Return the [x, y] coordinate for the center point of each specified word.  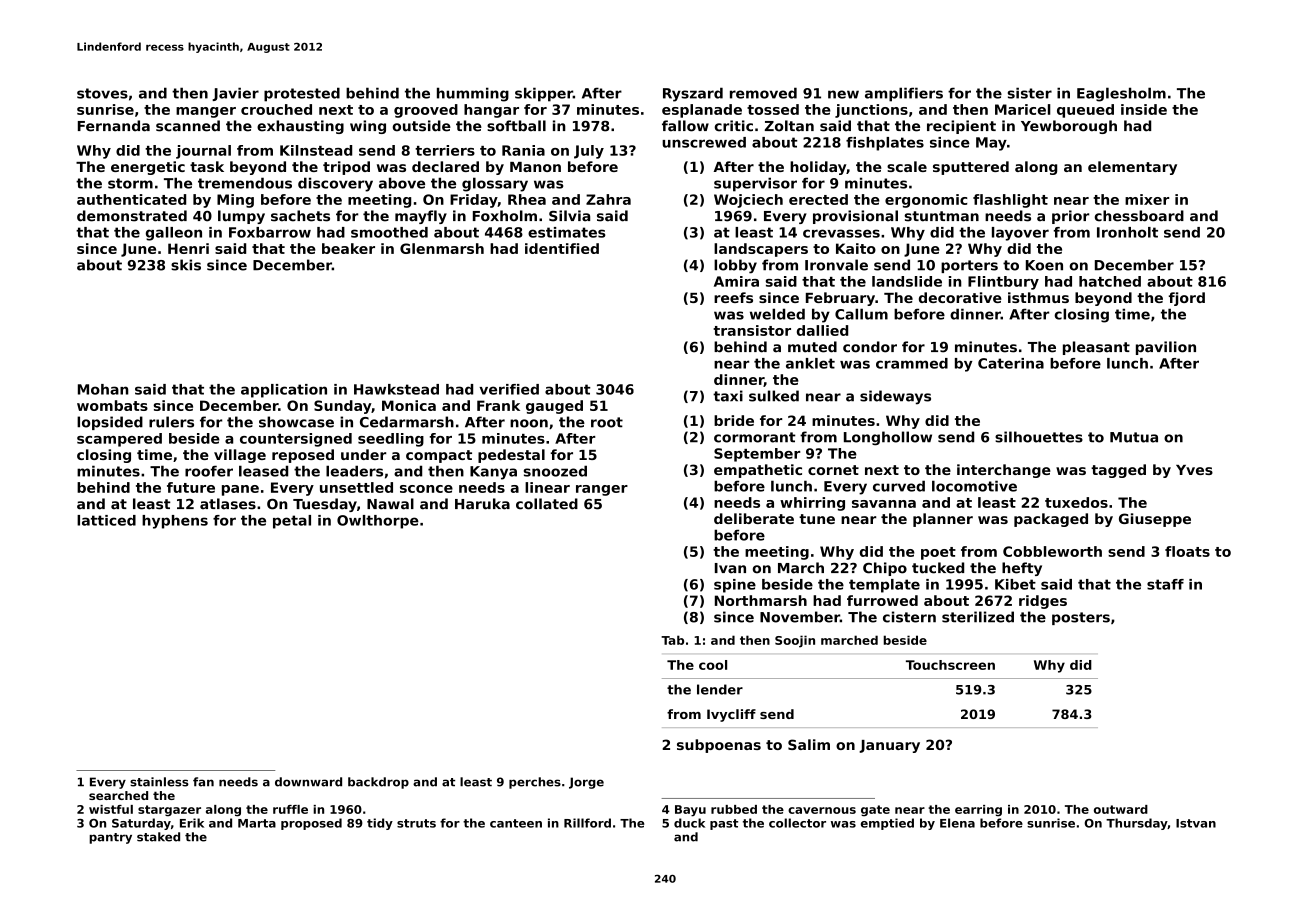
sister [1030, 93]
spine [735, 586]
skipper [544, 94]
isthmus [1038, 297]
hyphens [175, 522]
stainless [159, 782]
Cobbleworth [1052, 551]
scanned [188, 126]
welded [777, 314]
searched [118, 795]
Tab [672, 640]
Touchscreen [950, 665]
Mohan [103, 389]
